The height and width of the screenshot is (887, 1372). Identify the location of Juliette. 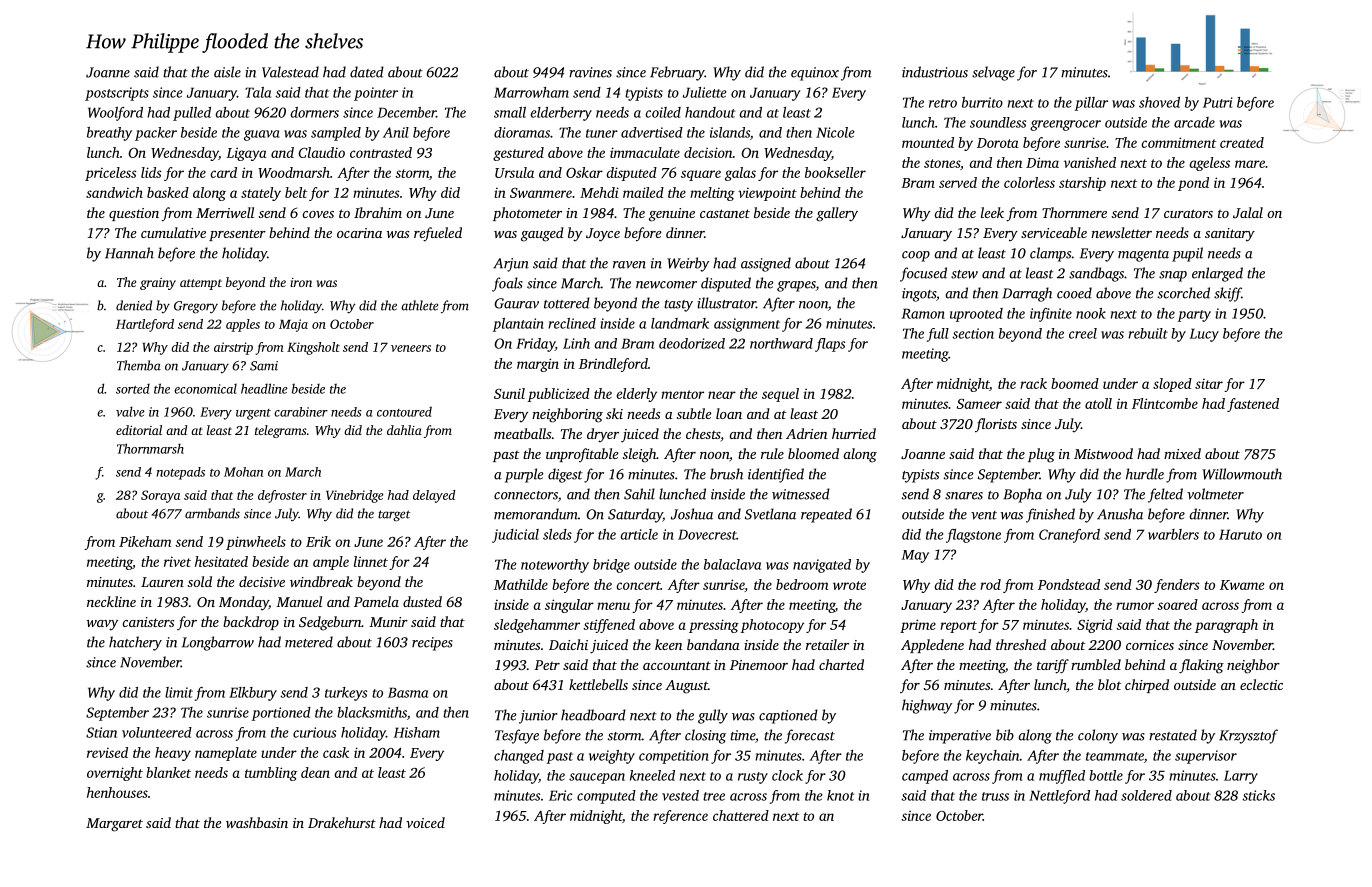
(704, 92).
